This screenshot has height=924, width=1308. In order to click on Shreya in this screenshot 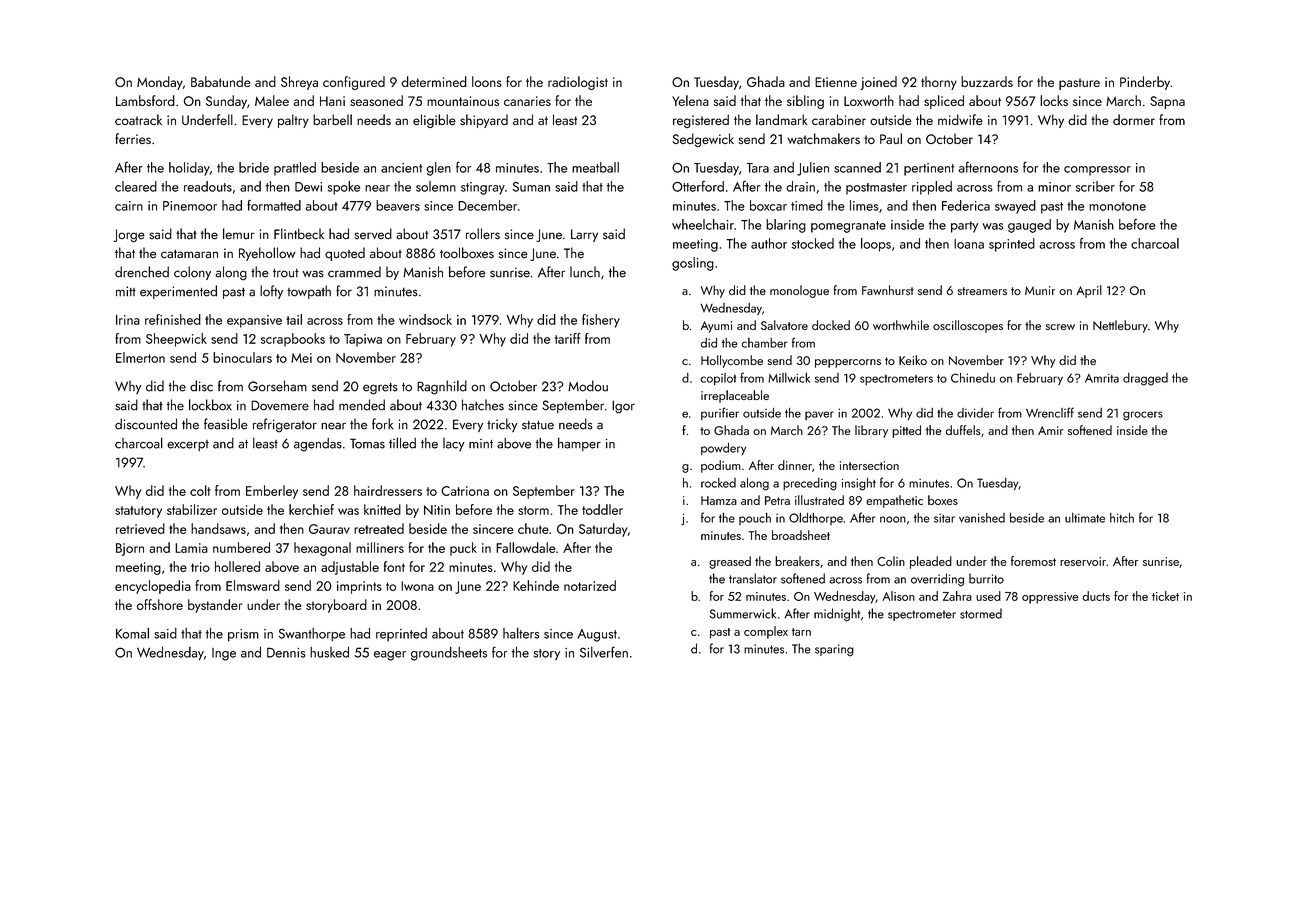, I will do `click(299, 83)`.
